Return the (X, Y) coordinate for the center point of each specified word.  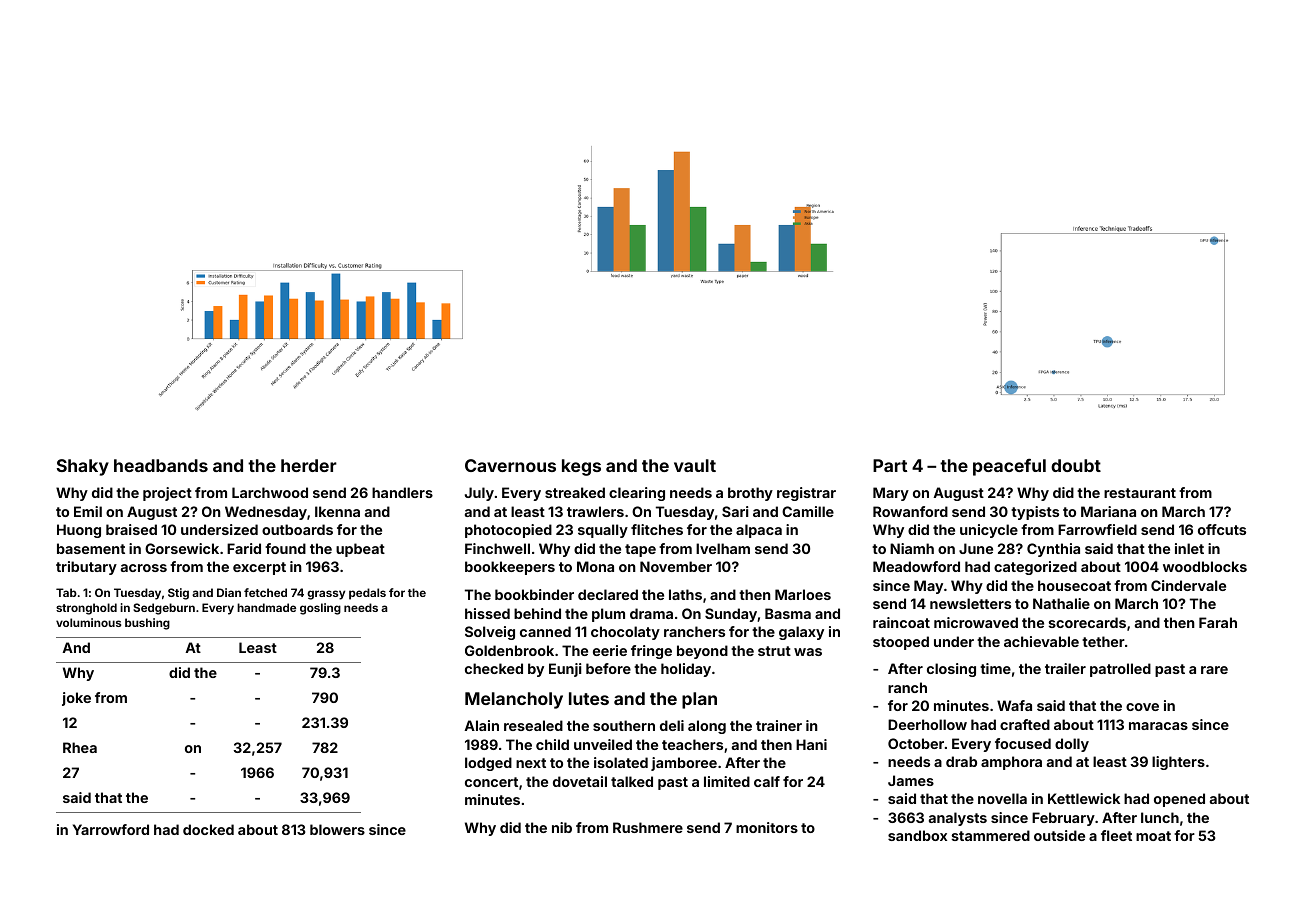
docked (208, 829)
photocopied (508, 531)
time (995, 668)
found (285, 548)
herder (309, 465)
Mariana (1108, 511)
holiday (686, 670)
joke (76, 699)
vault (695, 465)
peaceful (1009, 467)
